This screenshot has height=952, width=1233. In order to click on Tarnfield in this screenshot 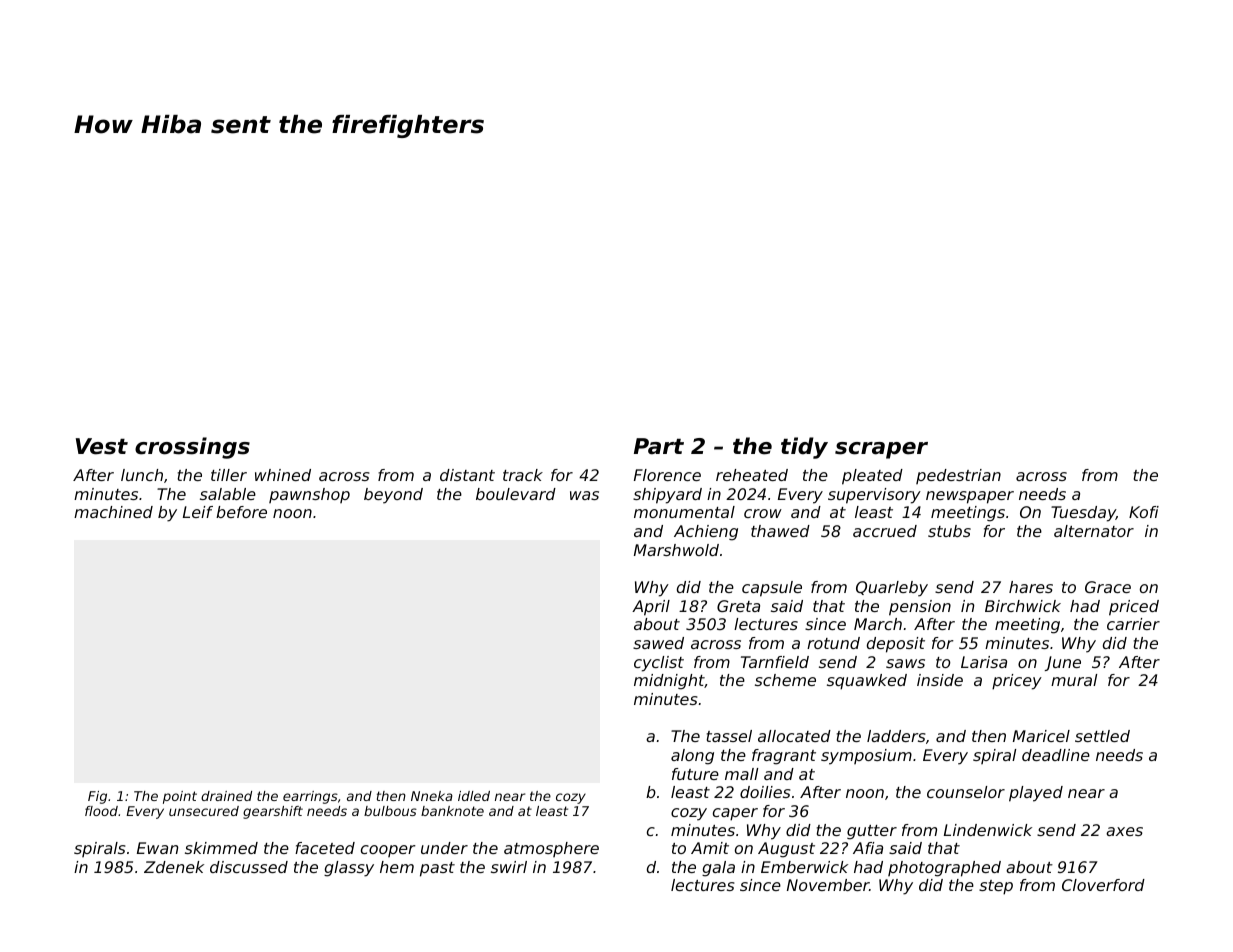, I will do `click(775, 662)`.
